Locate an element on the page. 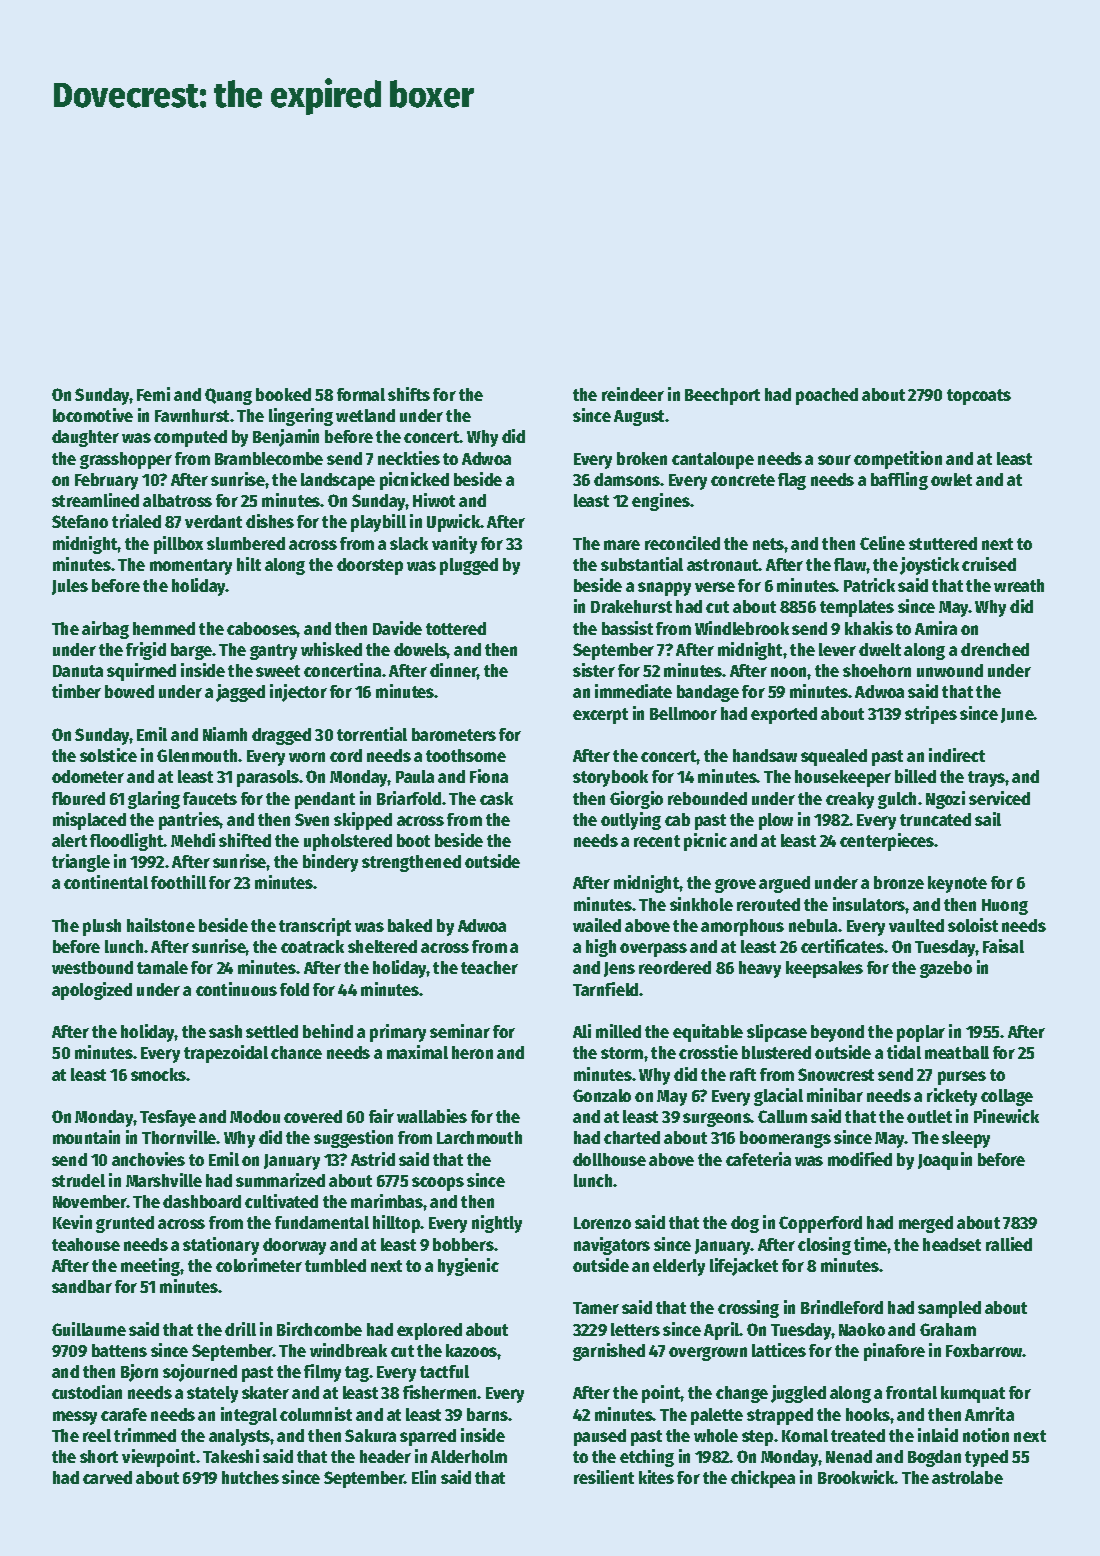  poached is located at coordinates (827, 396).
